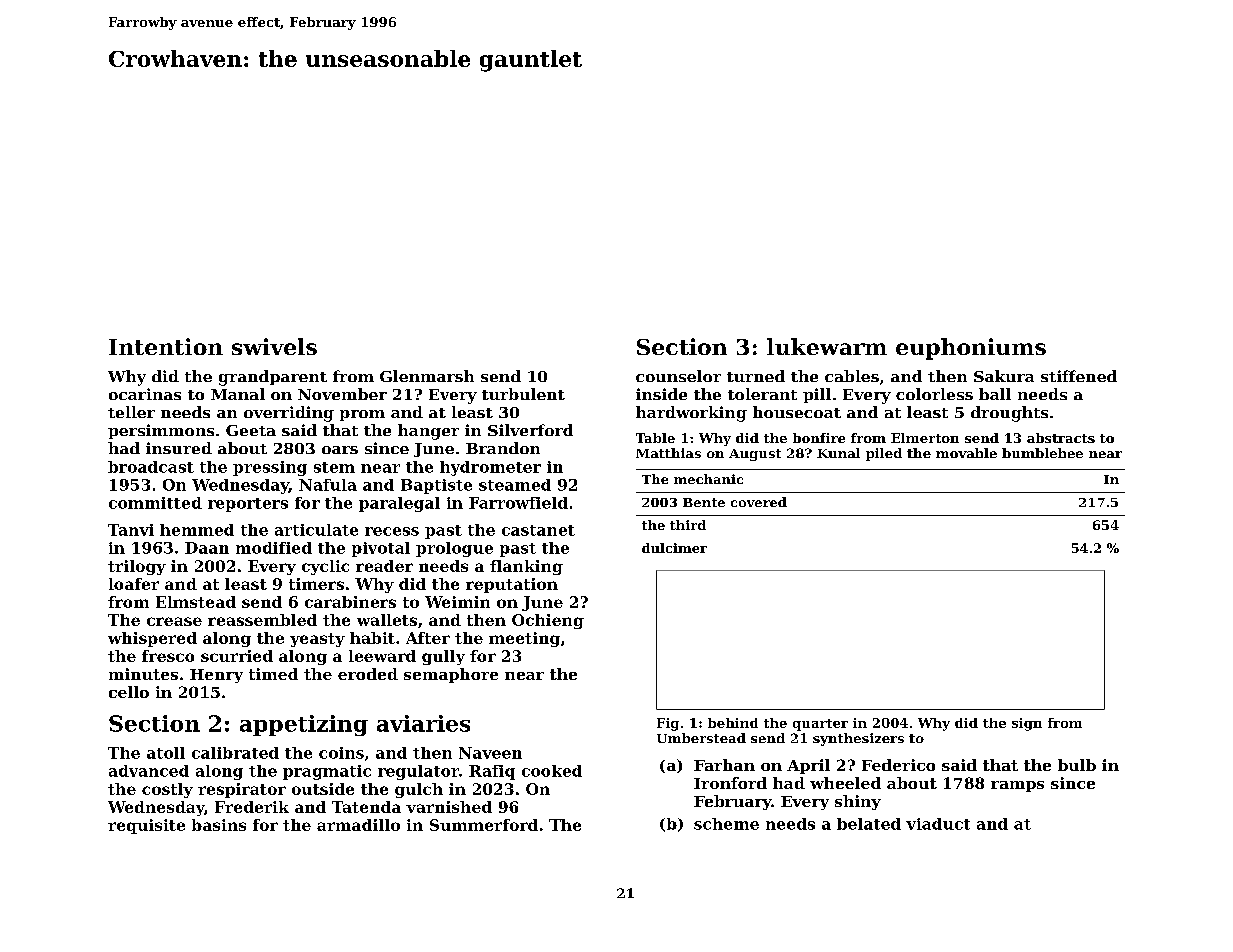  What do you see at coordinates (129, 692) in the screenshot?
I see `cello` at bounding box center [129, 692].
